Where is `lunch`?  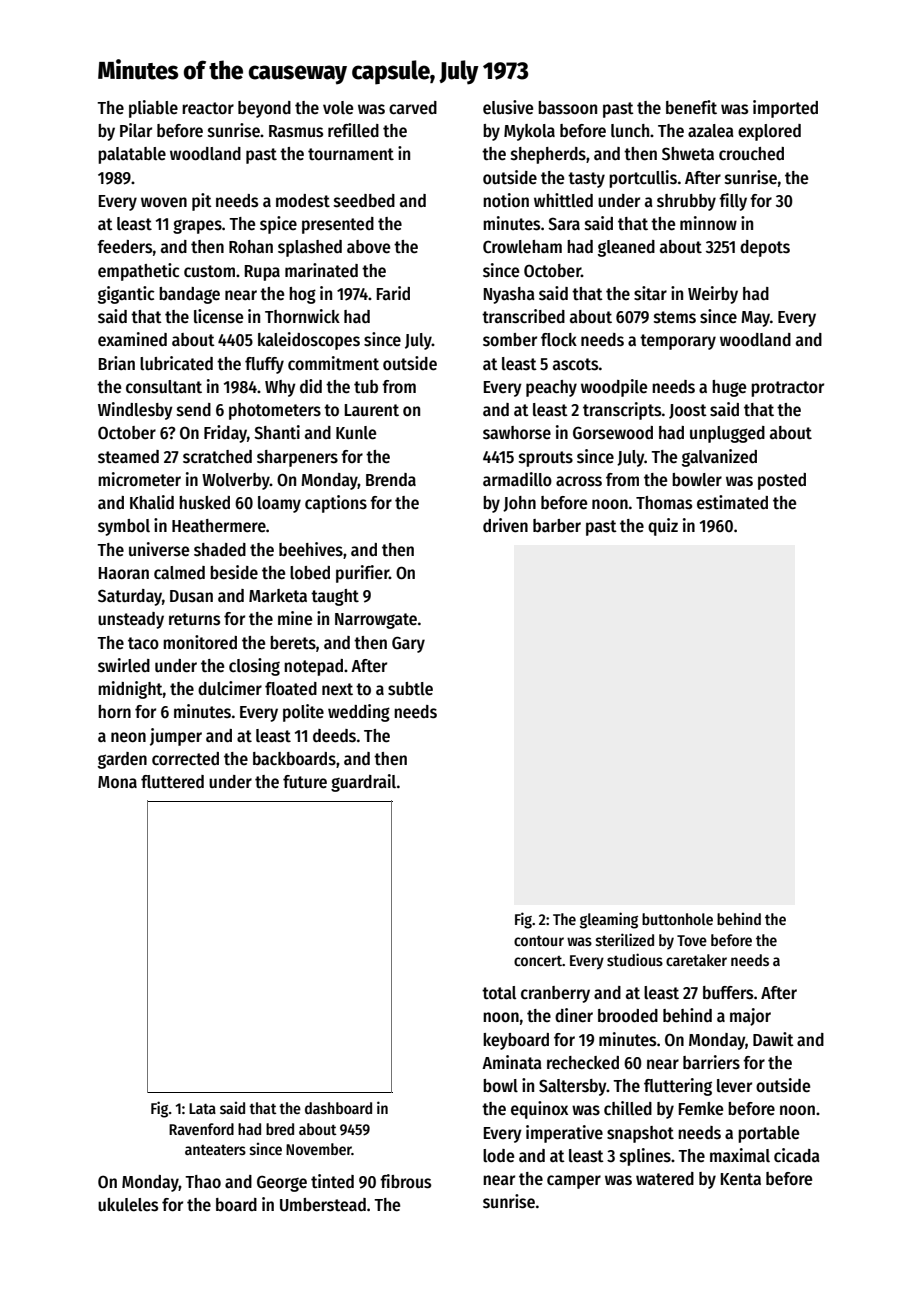
lunch is located at coordinates (630, 131).
